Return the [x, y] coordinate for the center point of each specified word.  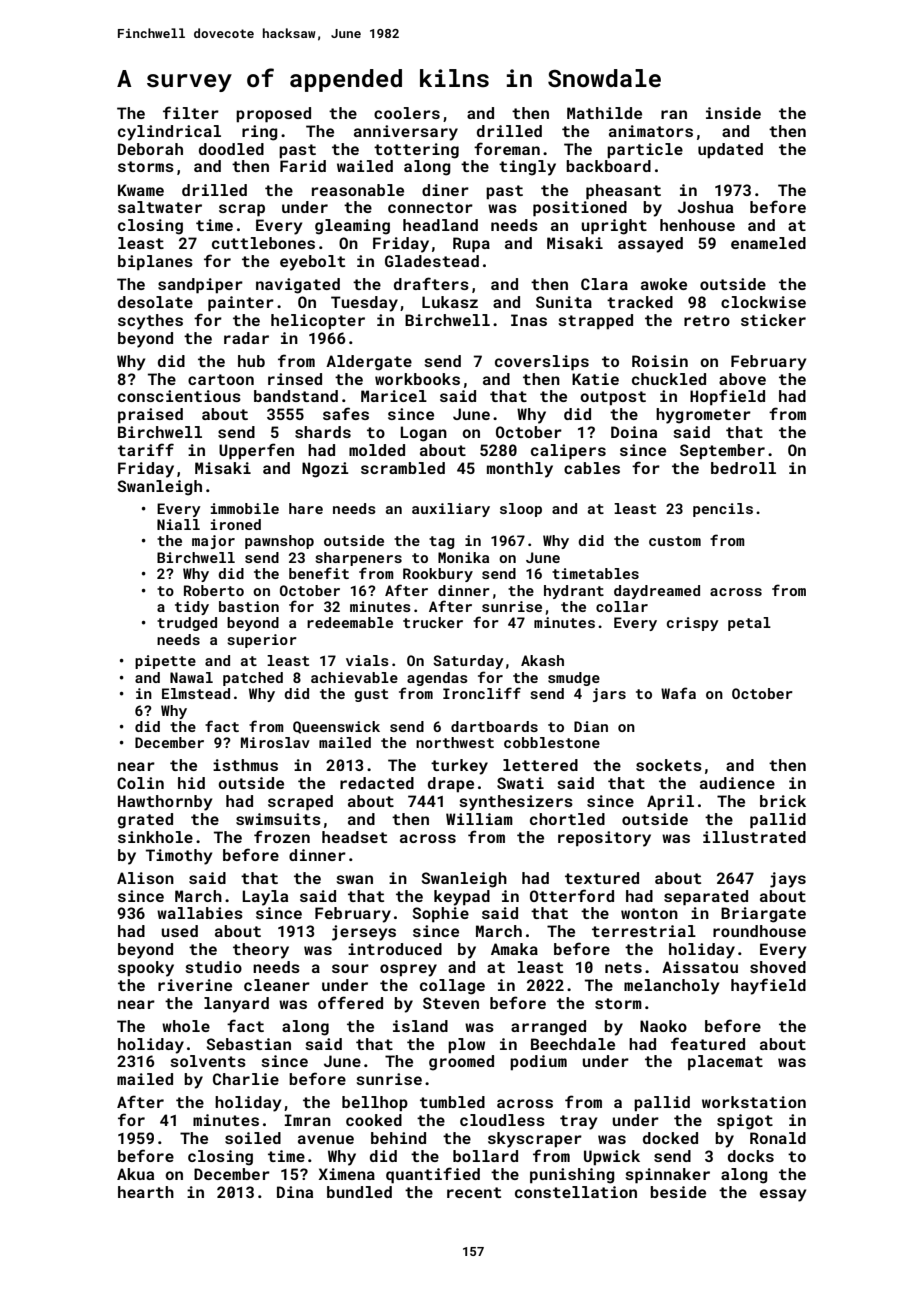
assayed [650, 245]
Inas [529, 320]
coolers [407, 113]
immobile [245, 508]
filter [191, 112]
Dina [295, 1192]
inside [733, 113]
